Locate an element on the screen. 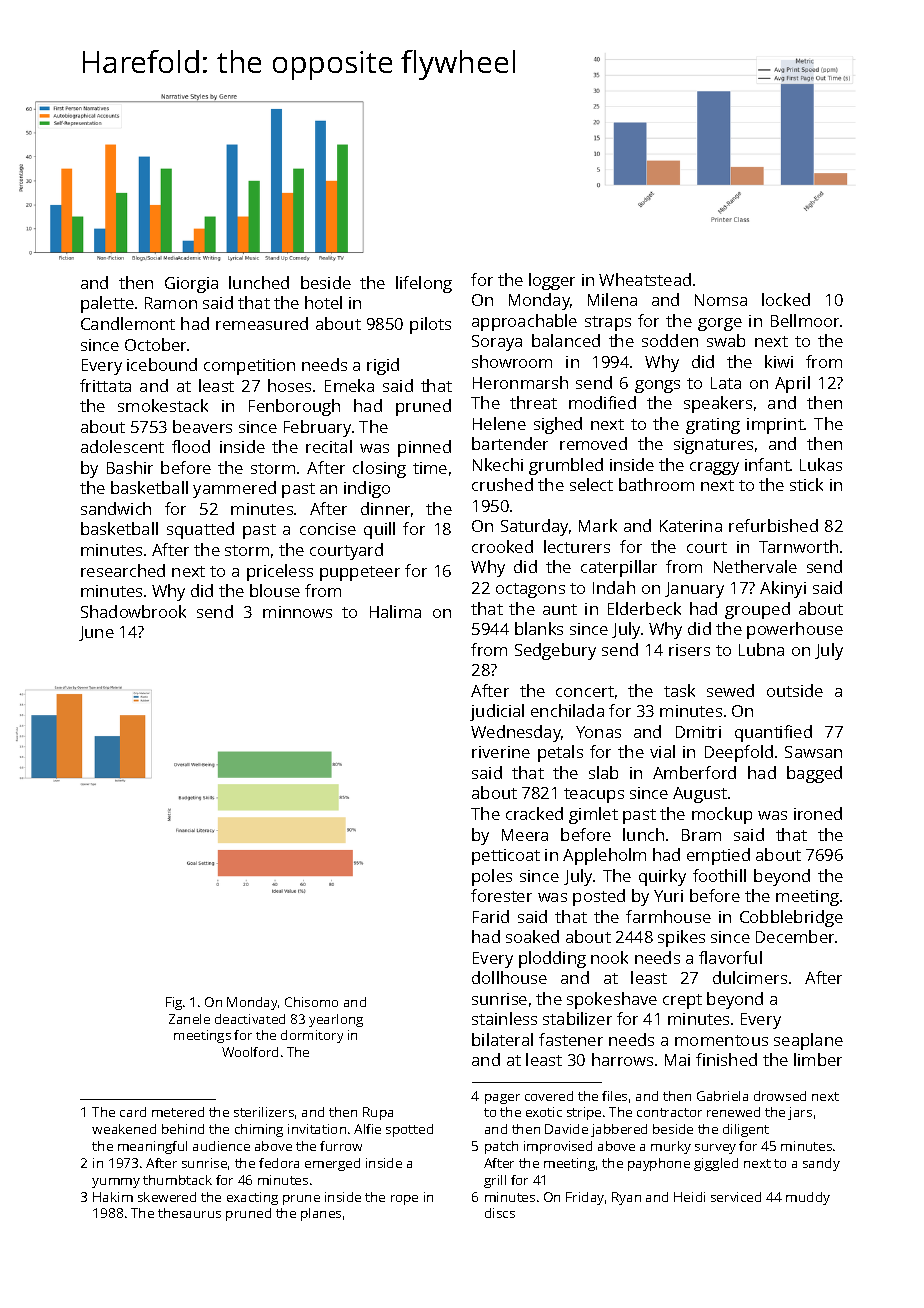  Zanele is located at coordinates (189, 1019).
